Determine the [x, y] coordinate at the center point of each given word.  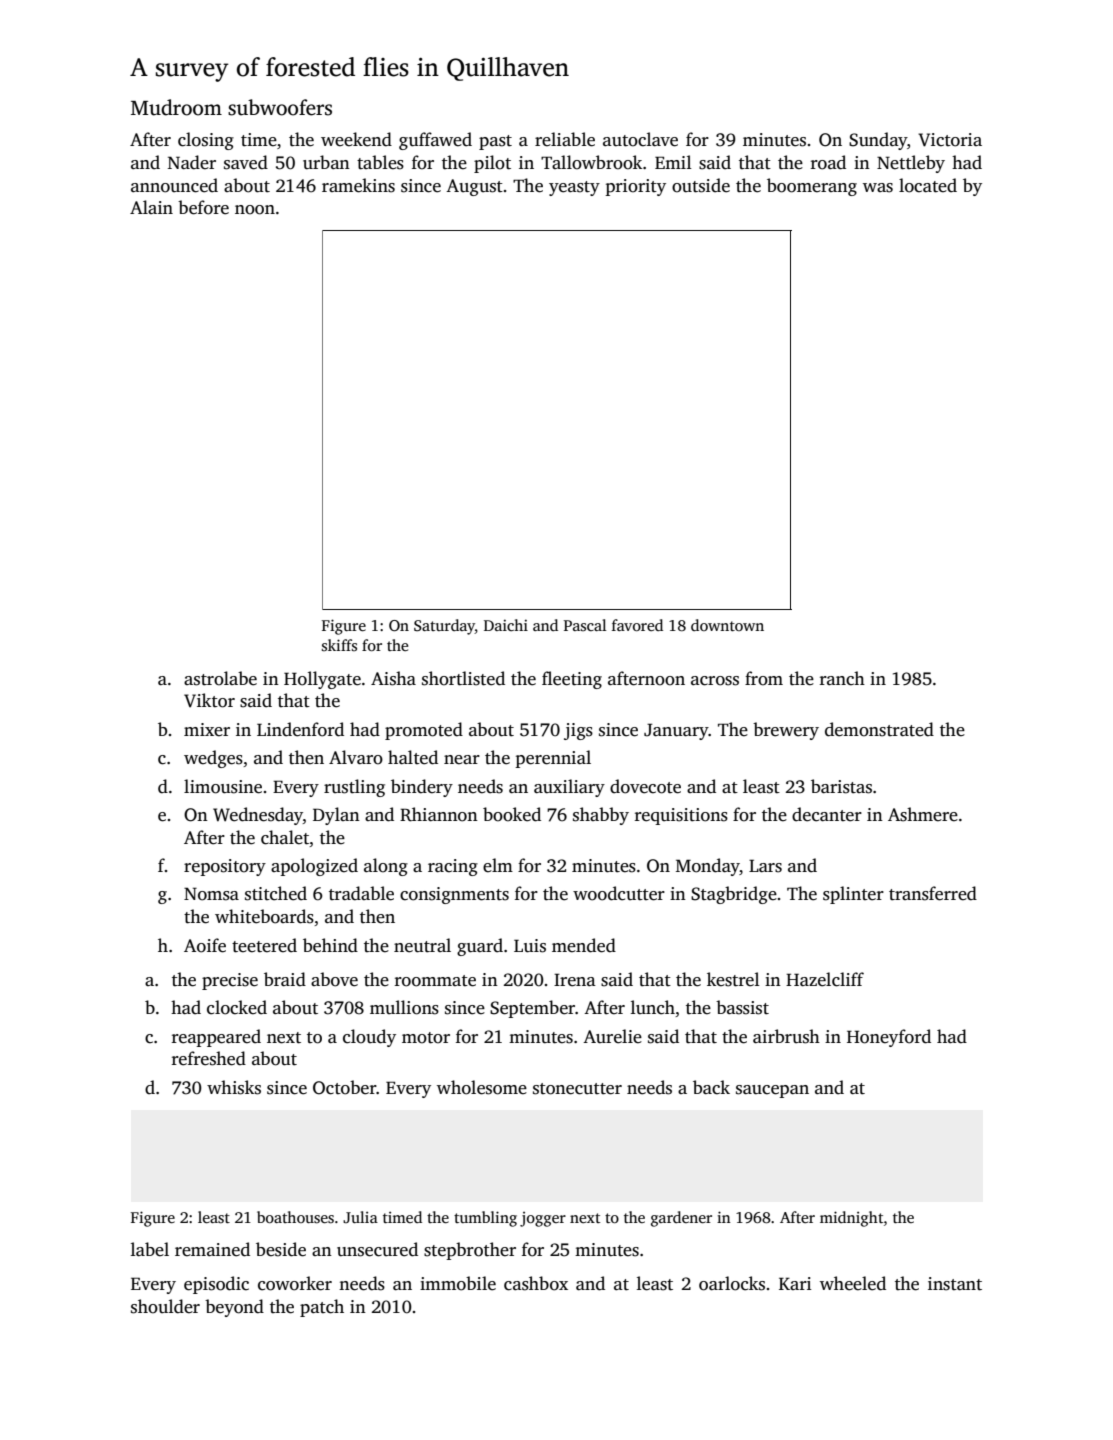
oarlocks [732, 1283]
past [495, 142]
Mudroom [176, 107]
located [928, 185]
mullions [404, 1007]
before [203, 207]
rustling [354, 788]
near [462, 760]
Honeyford [889, 1038]
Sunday [878, 141]
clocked [237, 1007]
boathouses [295, 1217]
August [474, 187]
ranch [842, 678]
